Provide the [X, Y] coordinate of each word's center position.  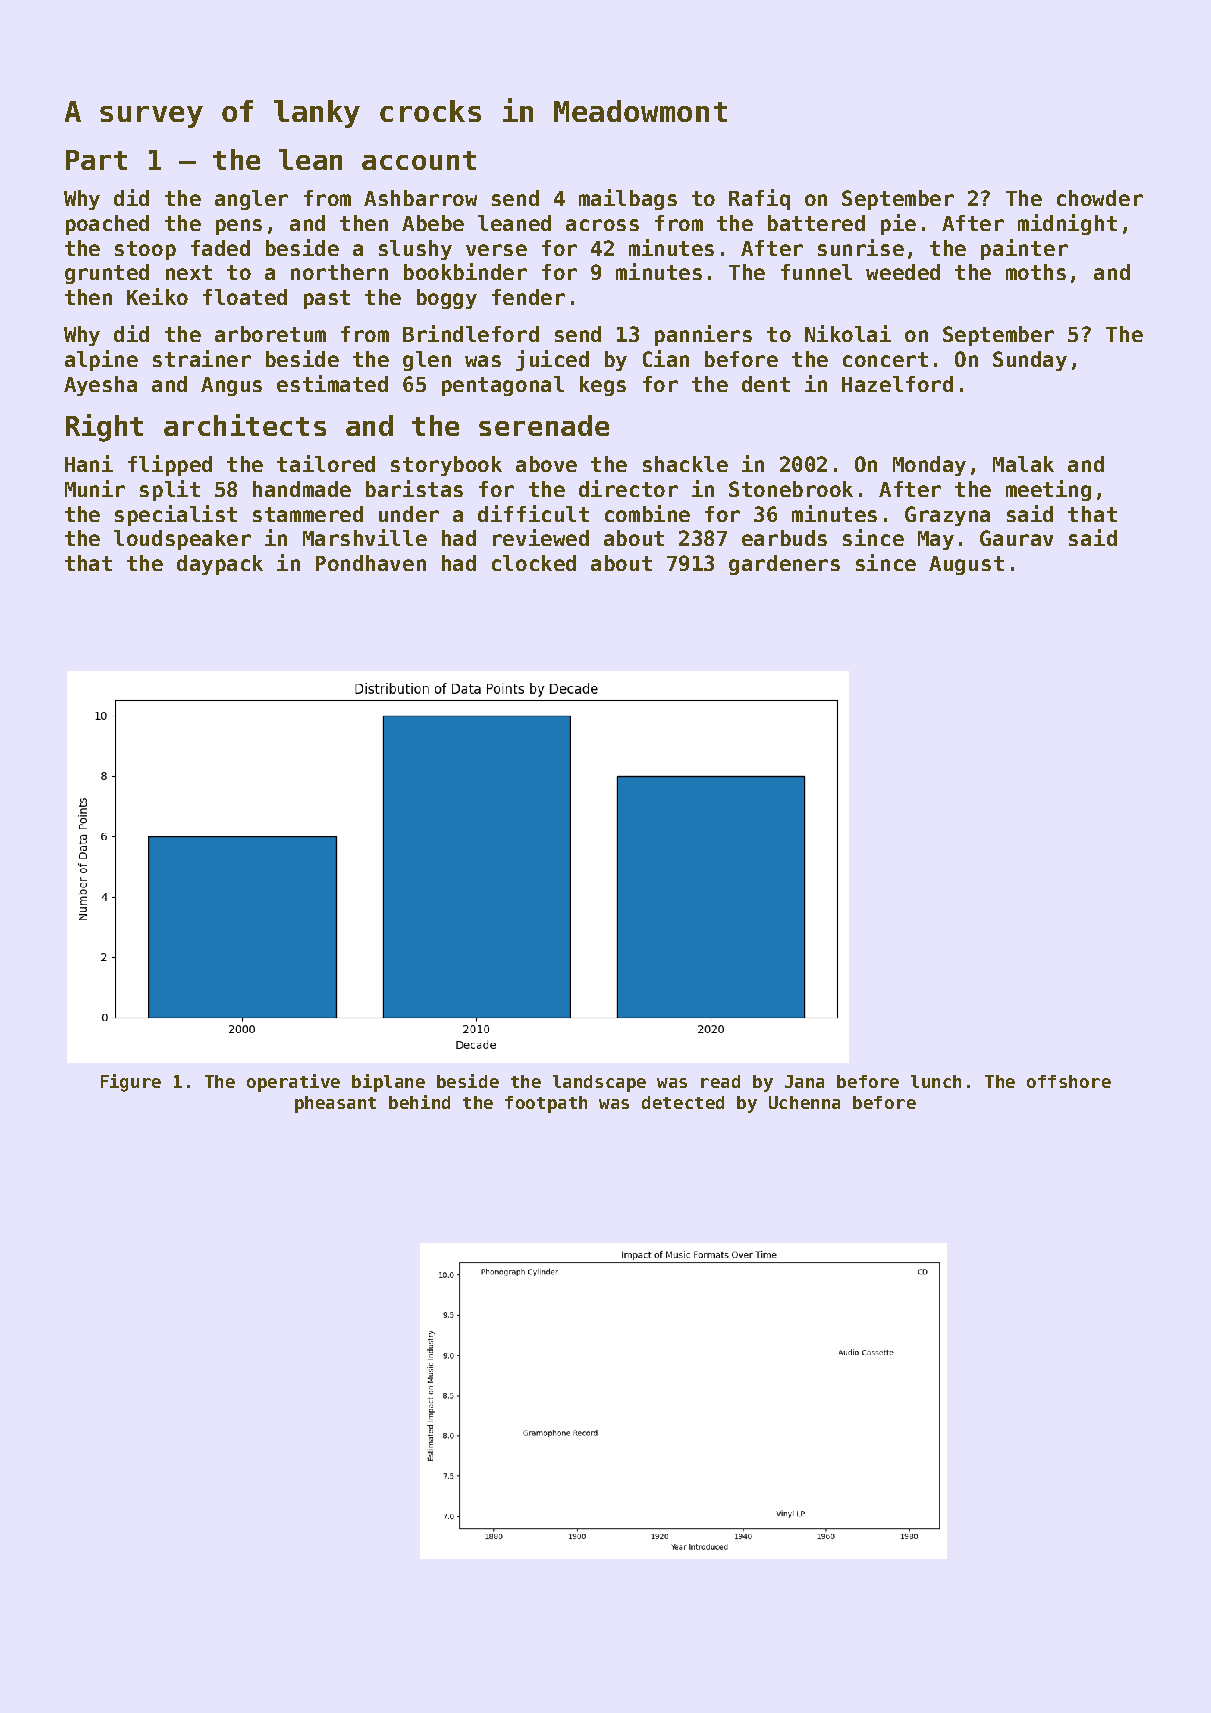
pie [898, 224]
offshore [1069, 1081]
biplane [388, 1083]
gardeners [784, 565]
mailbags [628, 199]
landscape [599, 1083]
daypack [220, 565]
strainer [202, 358]
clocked [534, 563]
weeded [903, 272]
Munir [95, 488]
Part [96, 160]
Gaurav [1016, 538]
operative [293, 1083]
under [409, 514]
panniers [703, 335]
